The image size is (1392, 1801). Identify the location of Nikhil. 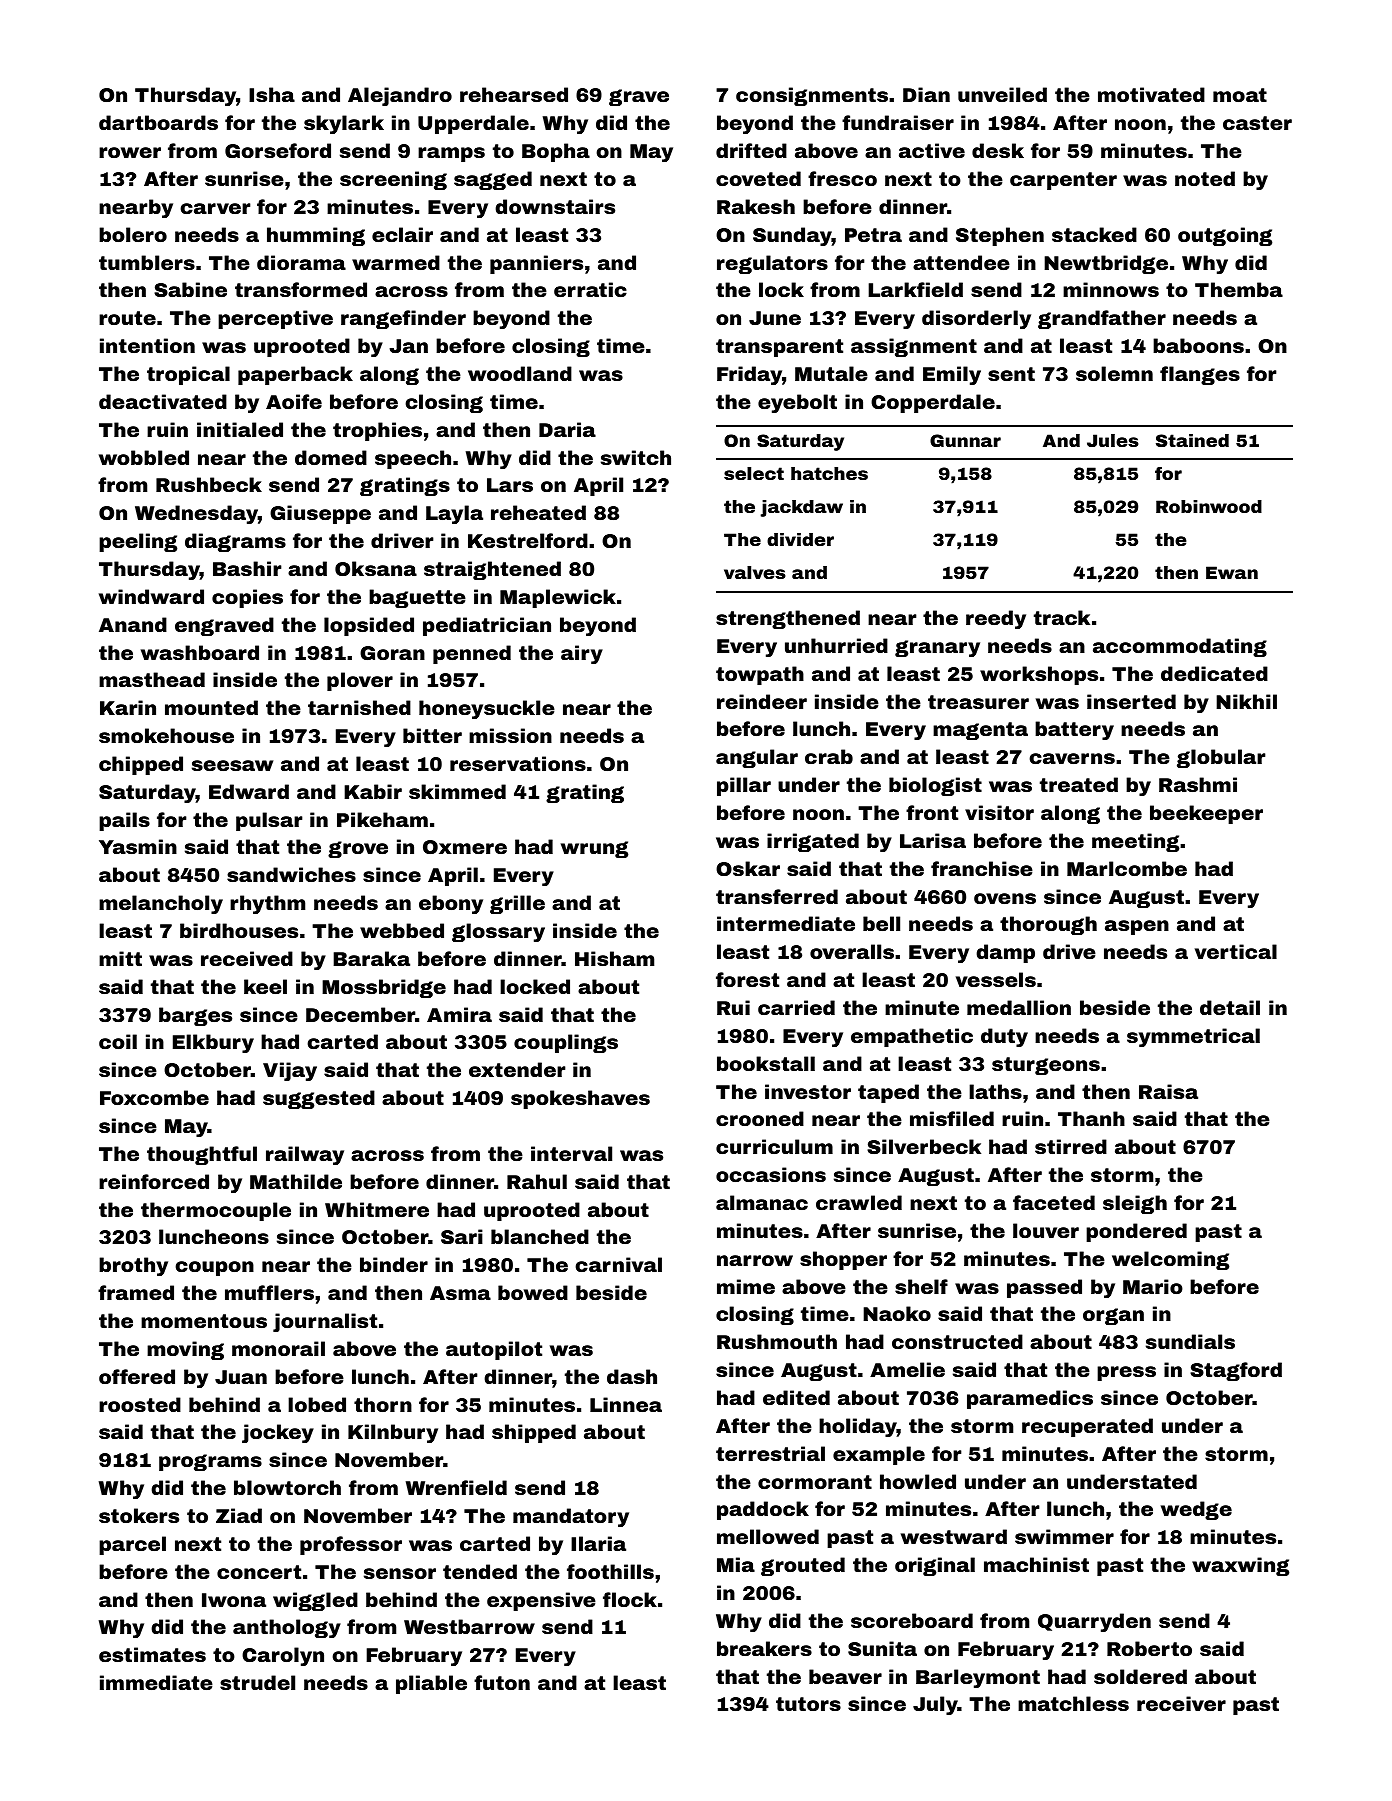
(1246, 701).
